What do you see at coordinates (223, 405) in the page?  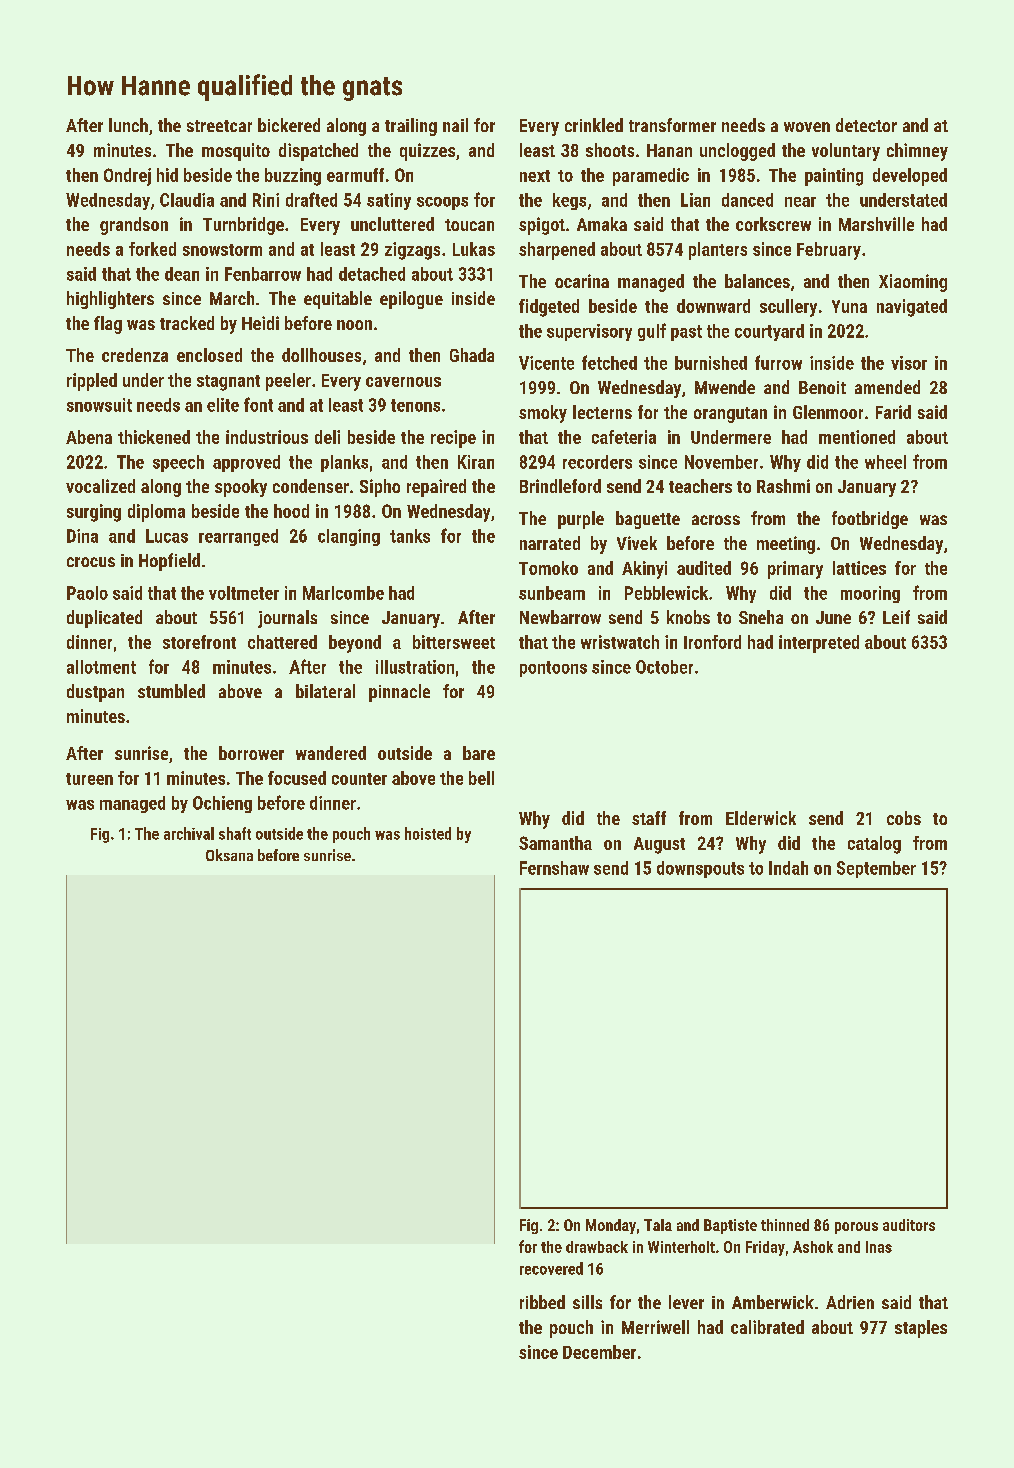 I see `elite` at bounding box center [223, 405].
